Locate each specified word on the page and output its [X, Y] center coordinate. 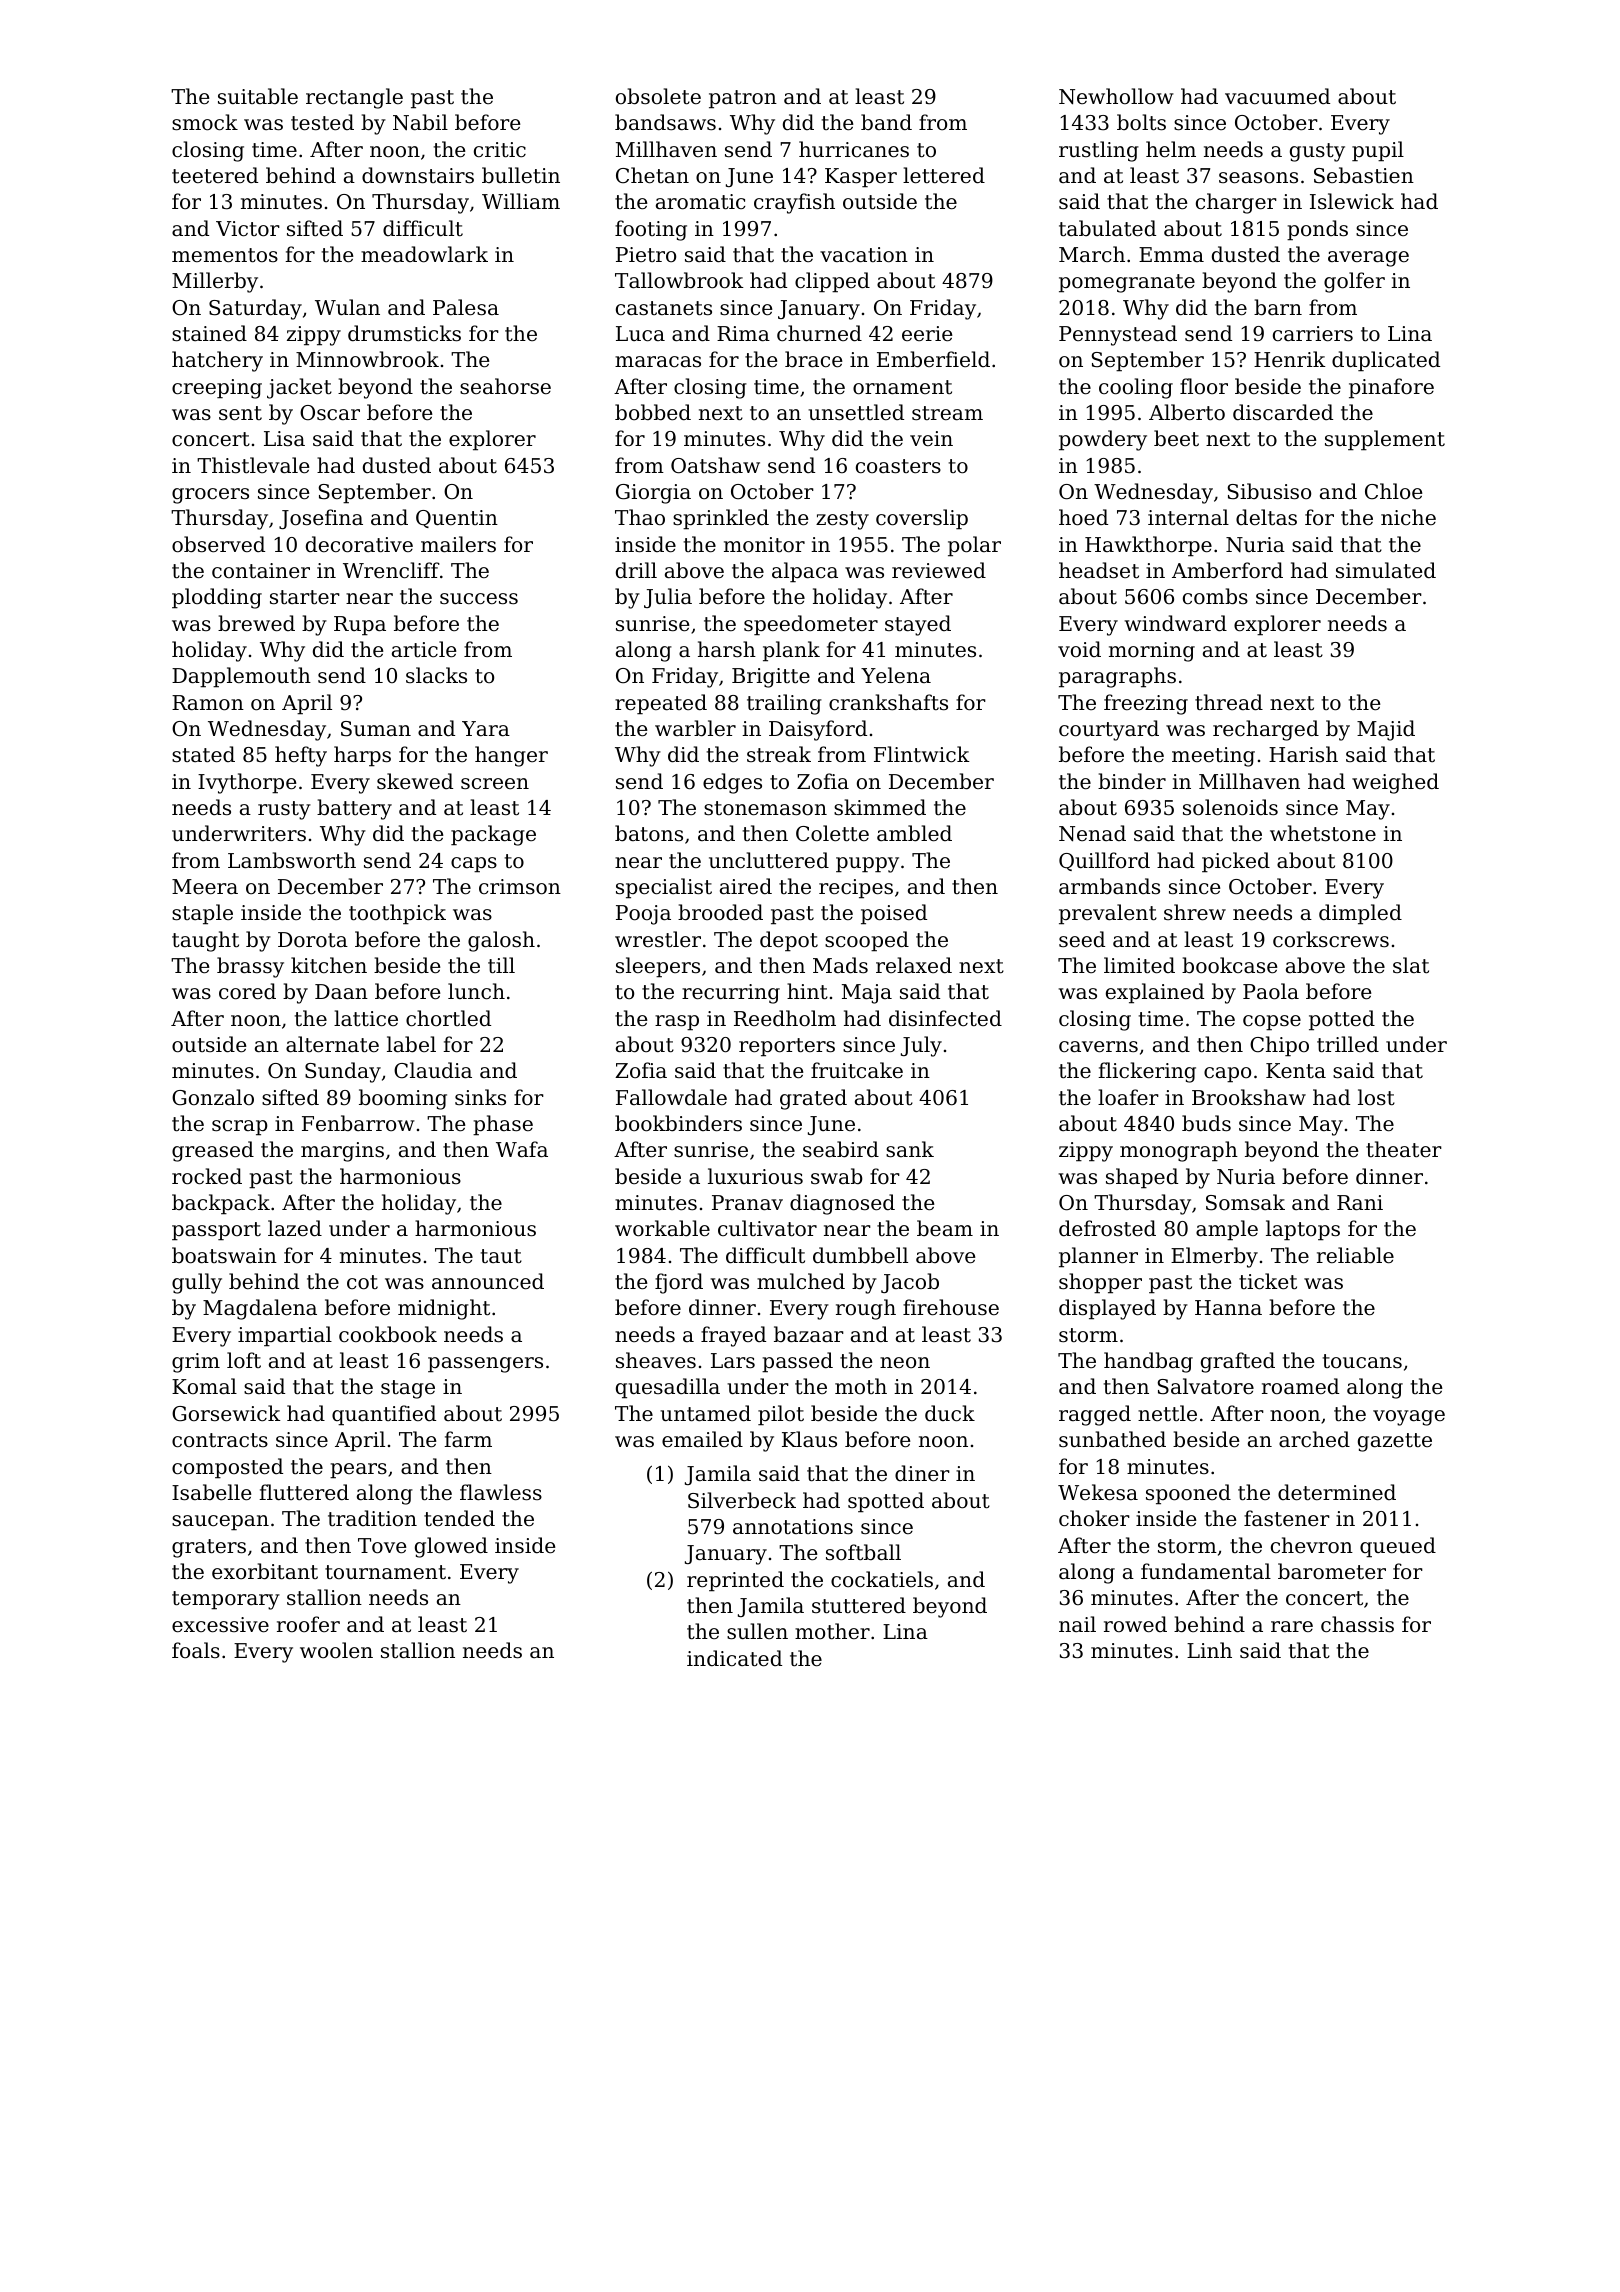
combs [1215, 596]
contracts [220, 1440]
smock [205, 122]
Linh [1209, 1650]
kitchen [329, 965]
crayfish [794, 203]
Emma [1171, 254]
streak [779, 754]
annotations [793, 1527]
